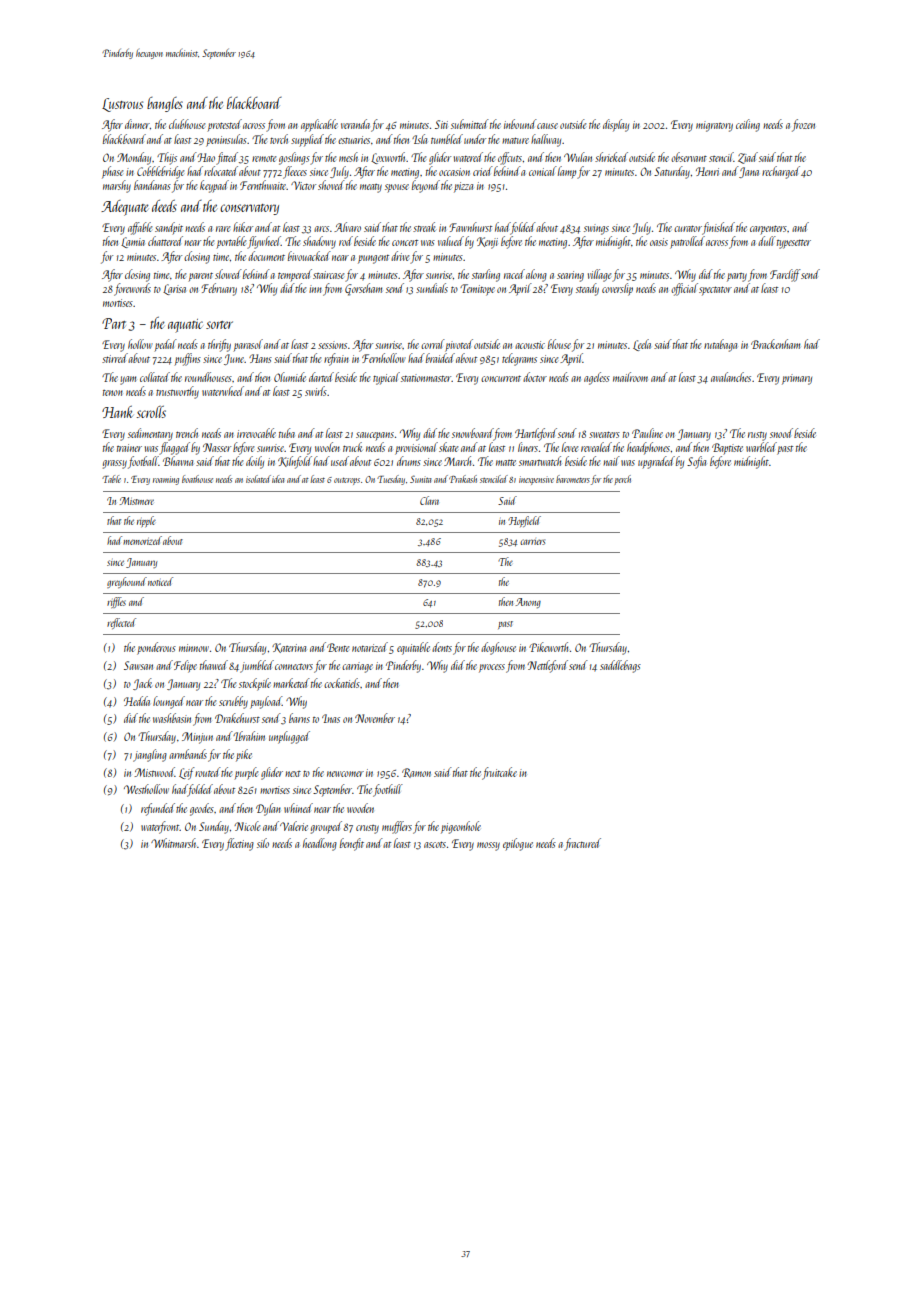  Describe the element at coordinates (429, 500) in the screenshot. I see `Clara` at that location.
